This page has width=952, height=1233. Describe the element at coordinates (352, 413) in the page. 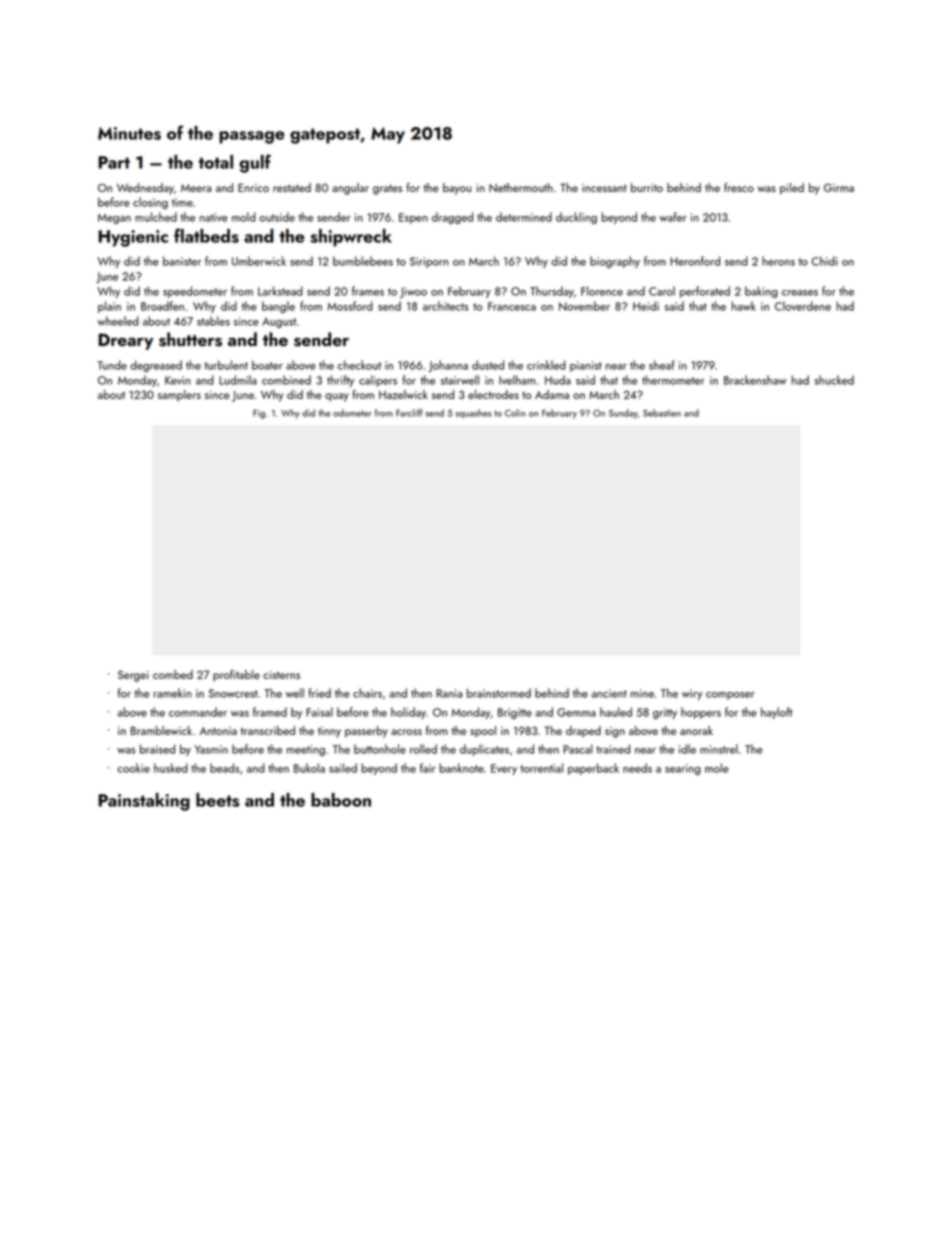

I see `odometer` at that location.
